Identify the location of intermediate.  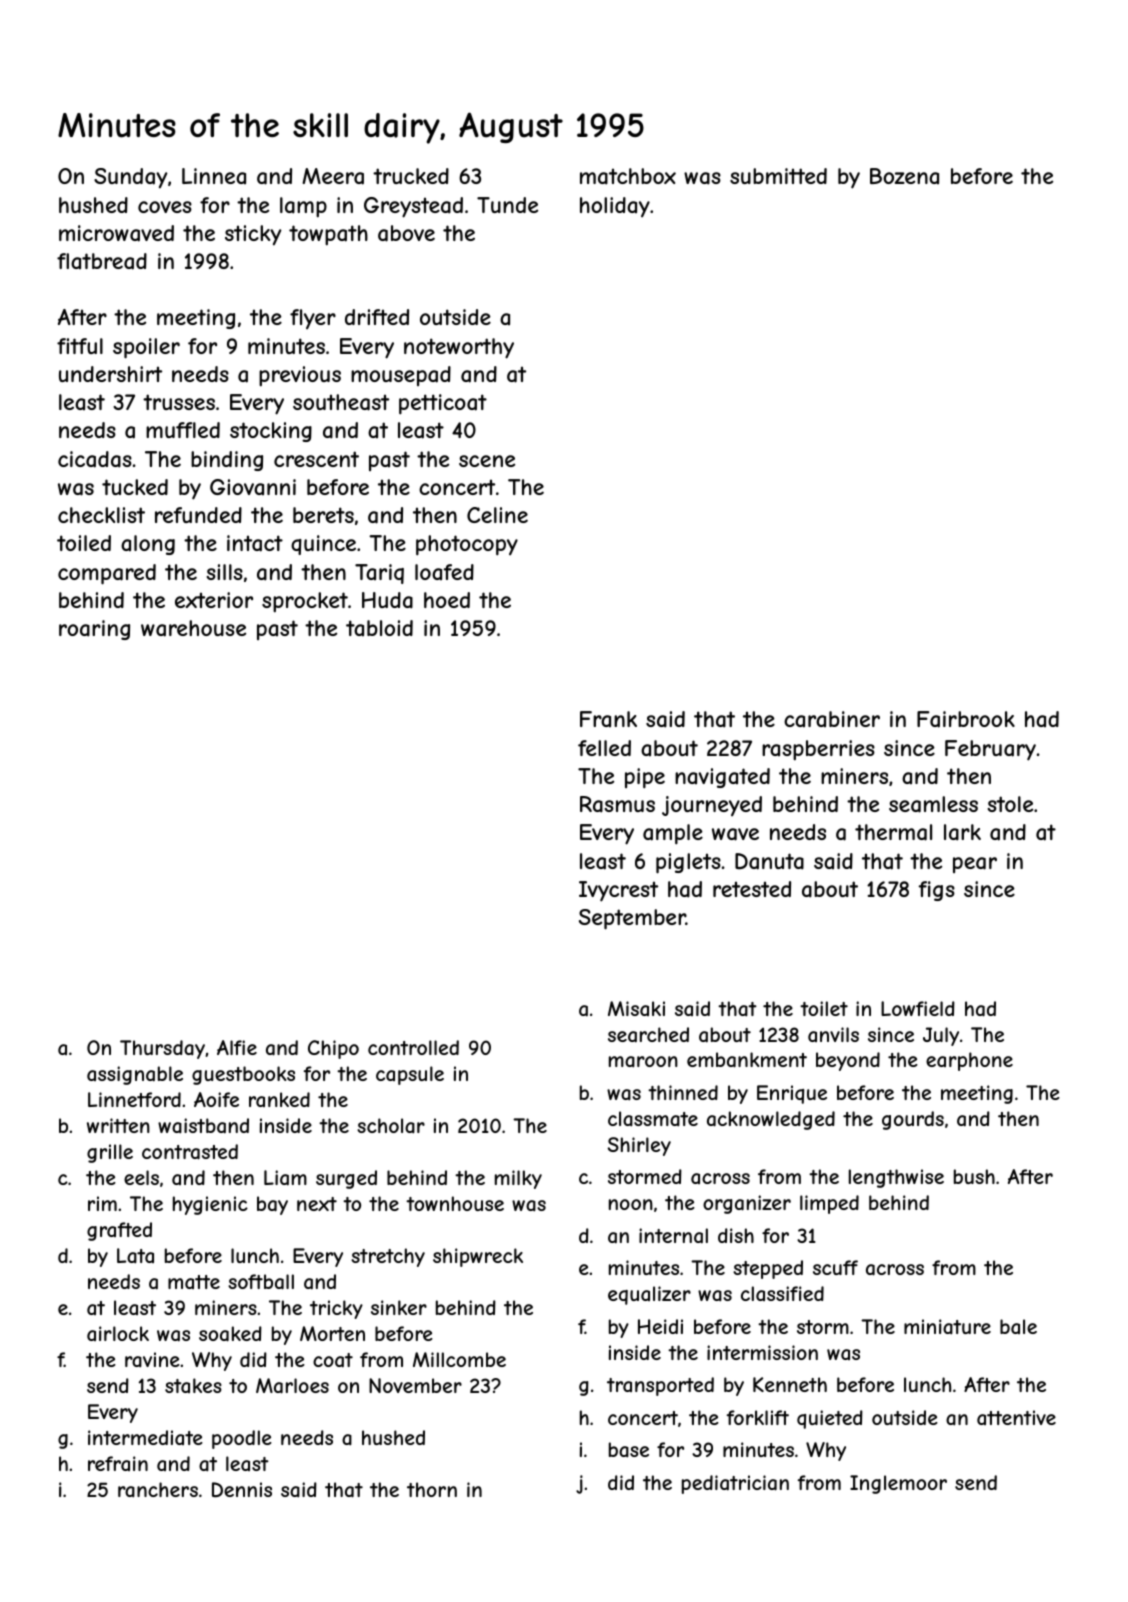
(145, 1437).
